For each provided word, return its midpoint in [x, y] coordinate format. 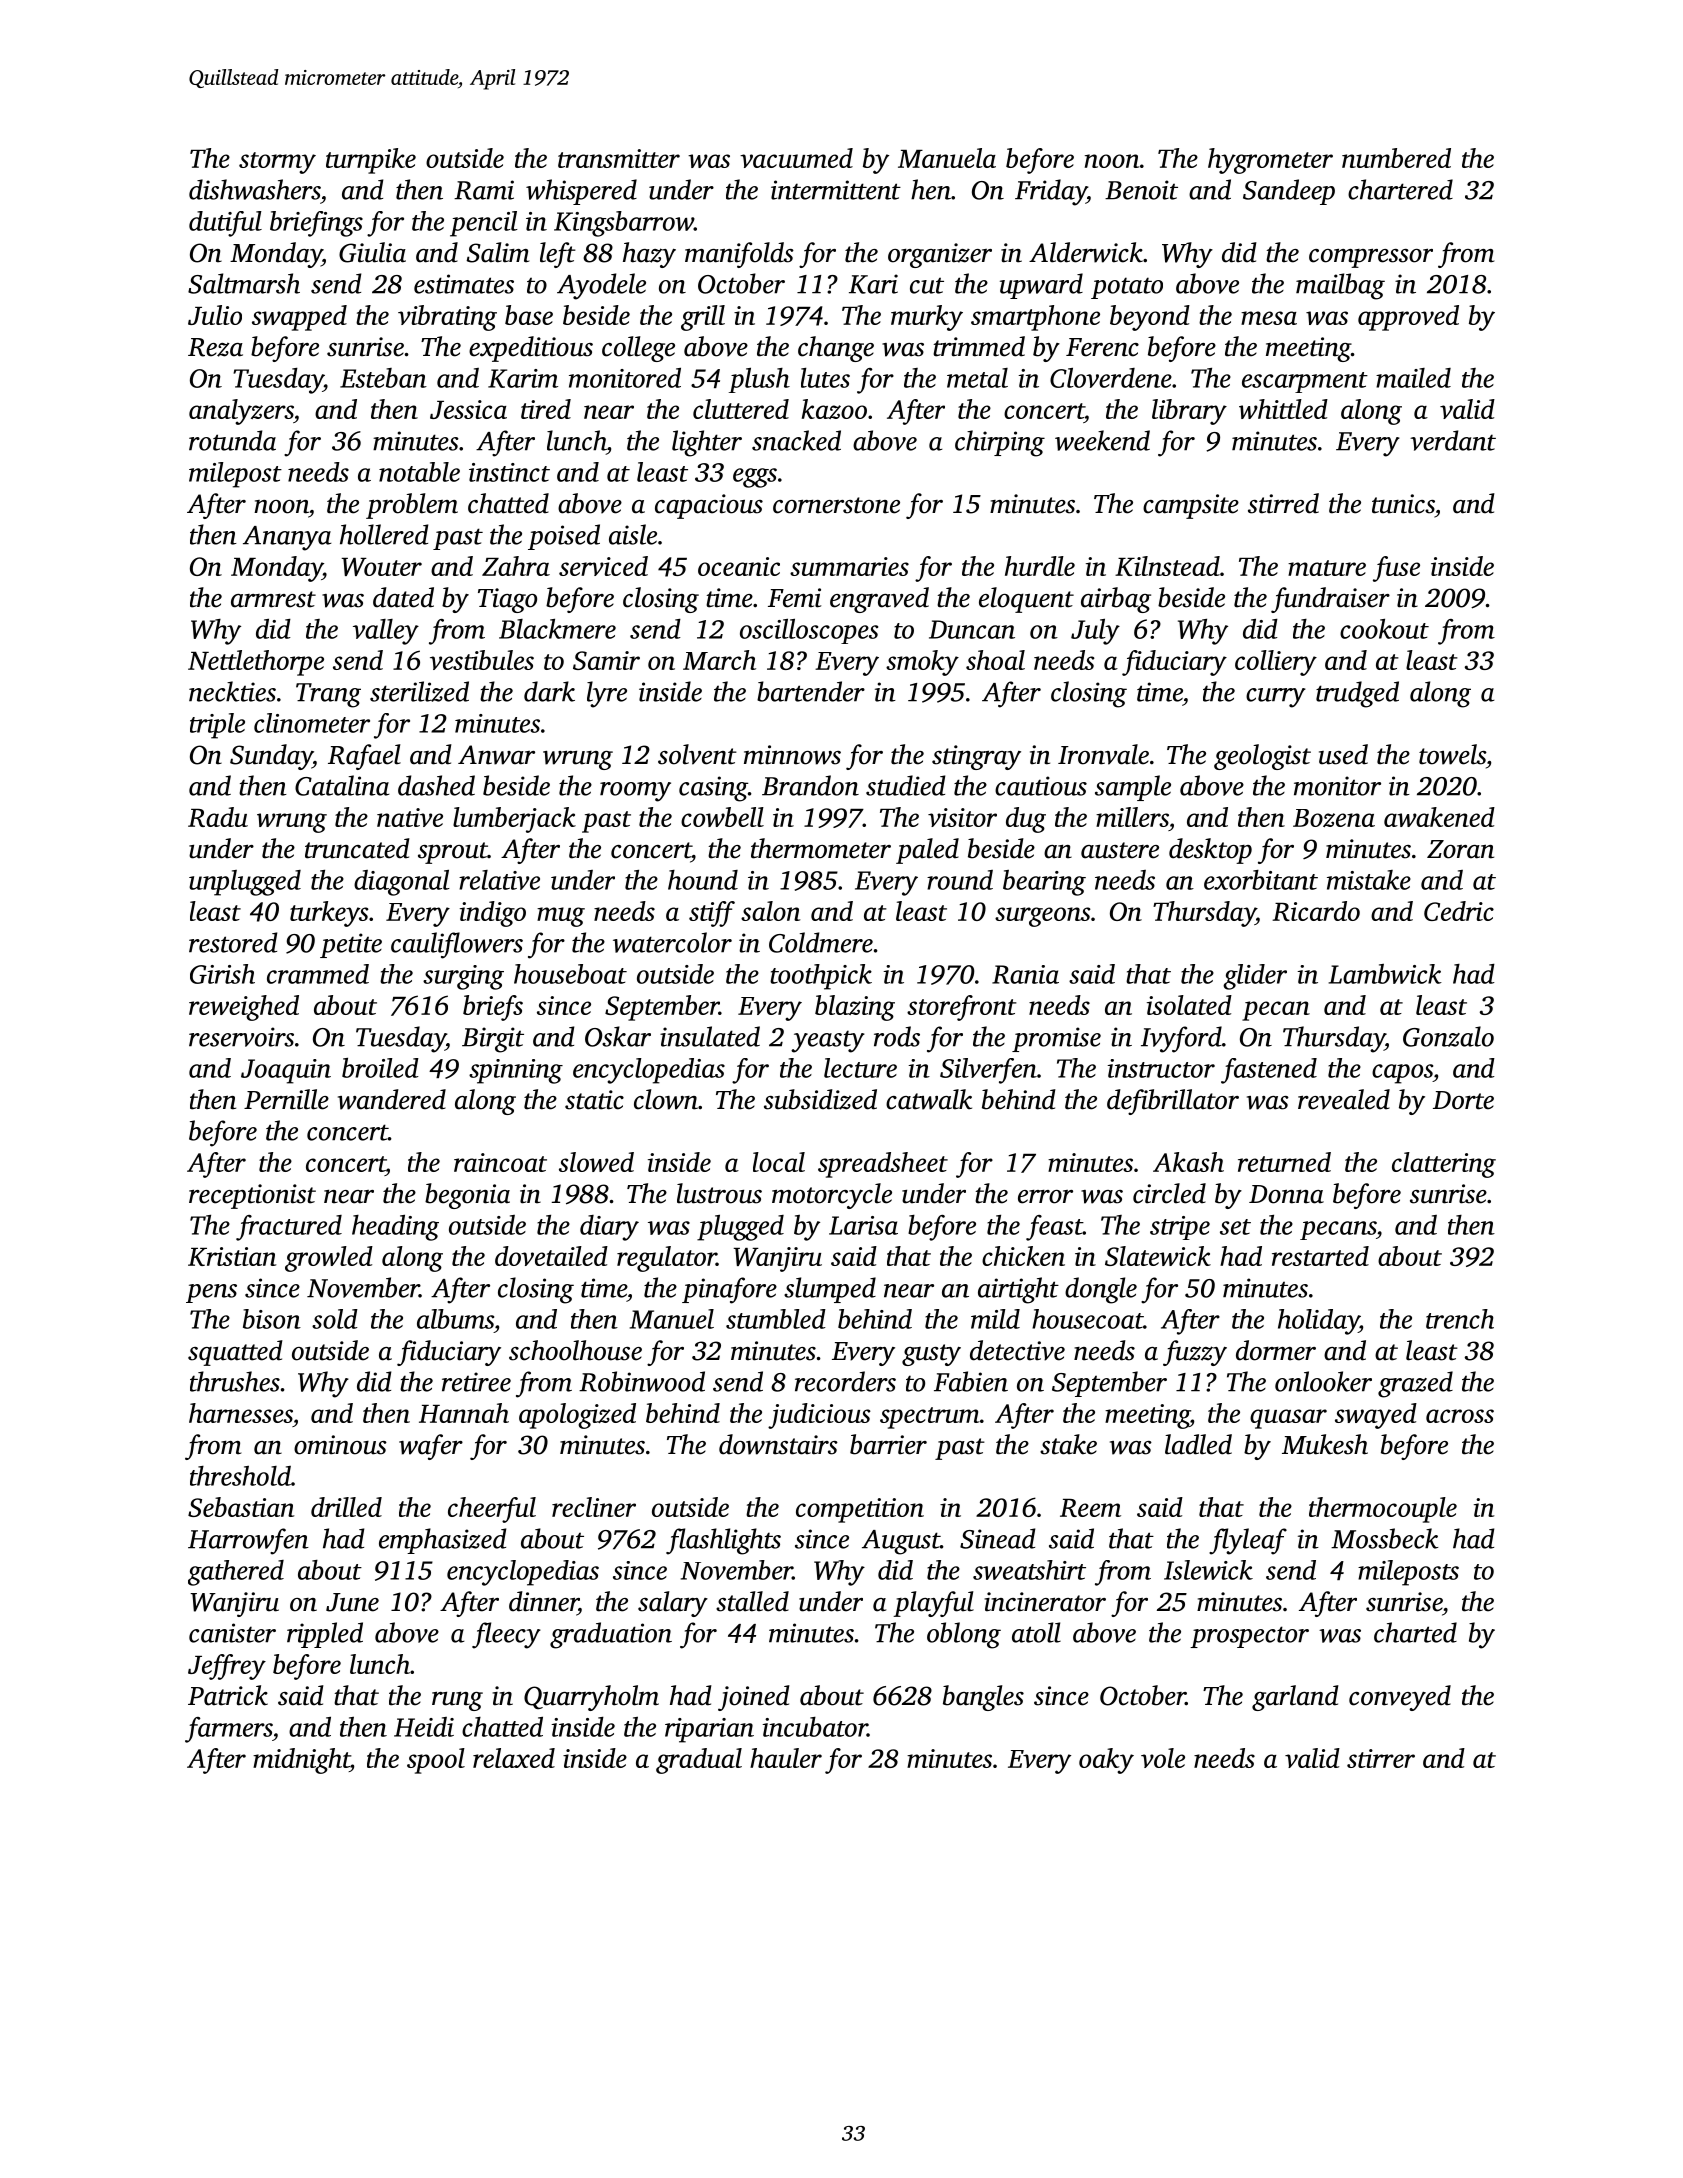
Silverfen [988, 1071]
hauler [786, 1758]
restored [233, 942]
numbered [1396, 158]
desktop [1210, 851]
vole [1163, 1758]
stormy [277, 163]
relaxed [514, 1758]
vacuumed [796, 158]
